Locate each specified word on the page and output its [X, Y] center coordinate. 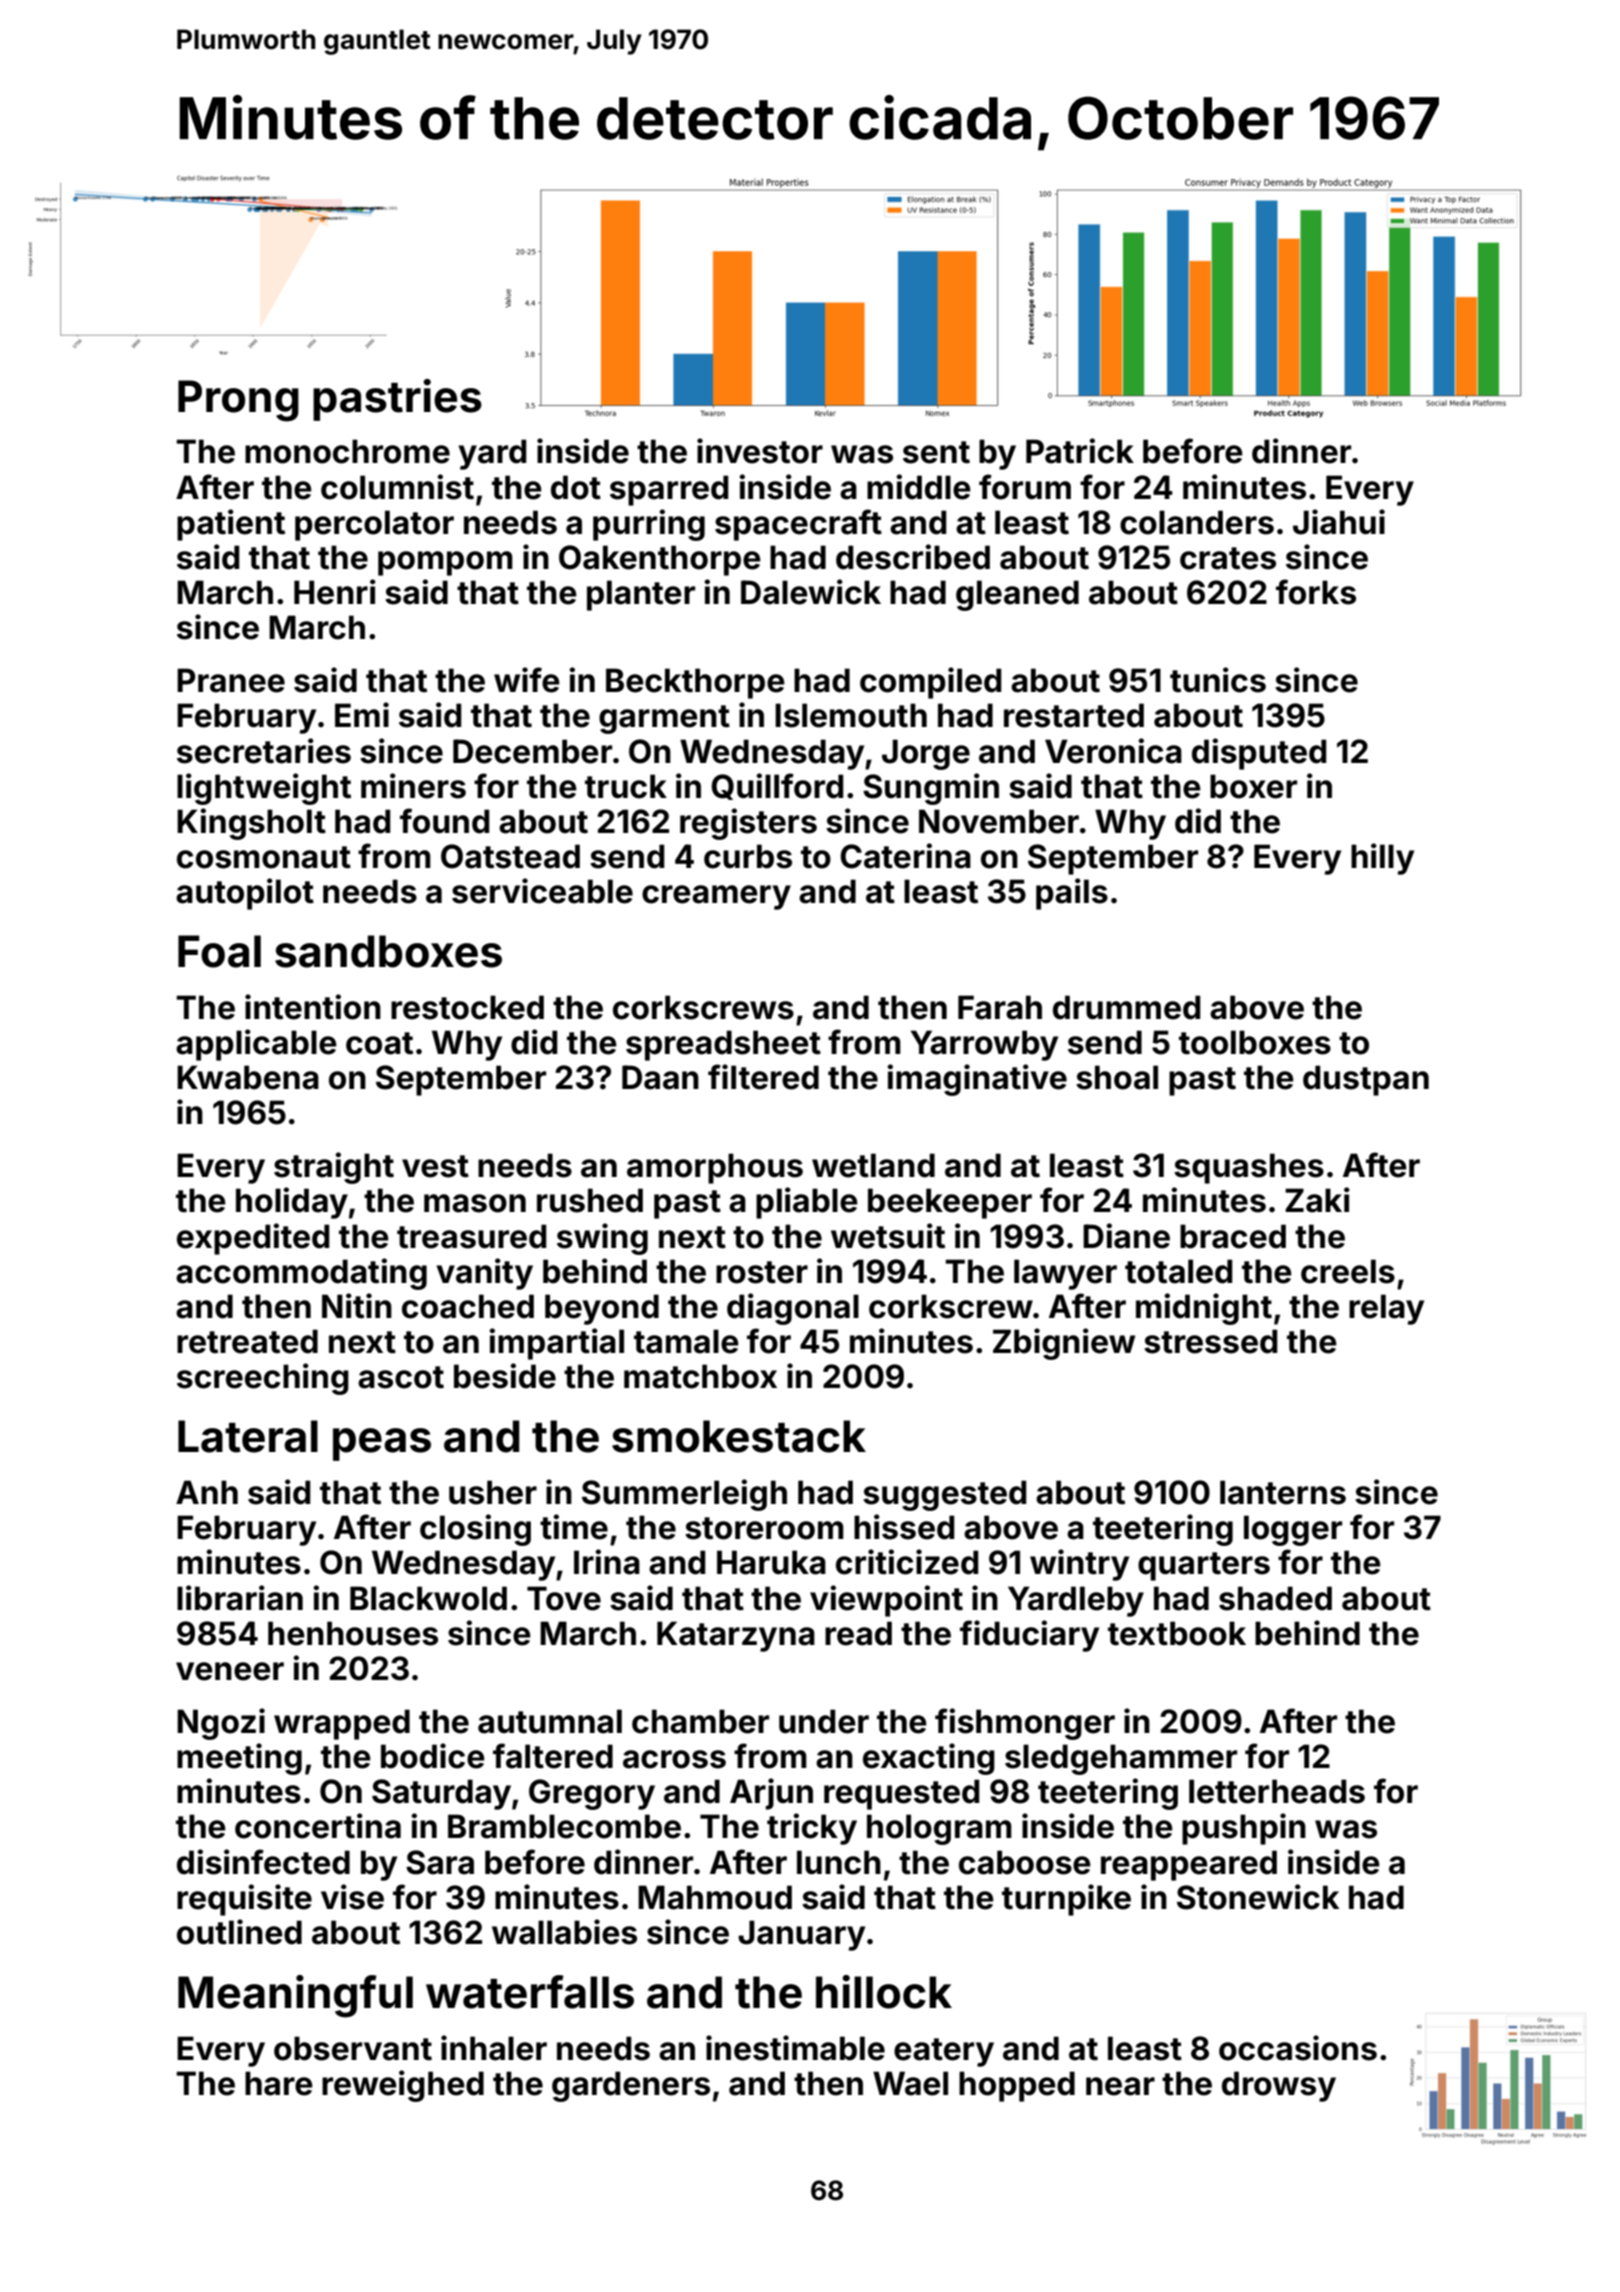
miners [413, 786]
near [1120, 2086]
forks [1316, 592]
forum [1025, 487]
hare [279, 2083]
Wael [910, 2083]
